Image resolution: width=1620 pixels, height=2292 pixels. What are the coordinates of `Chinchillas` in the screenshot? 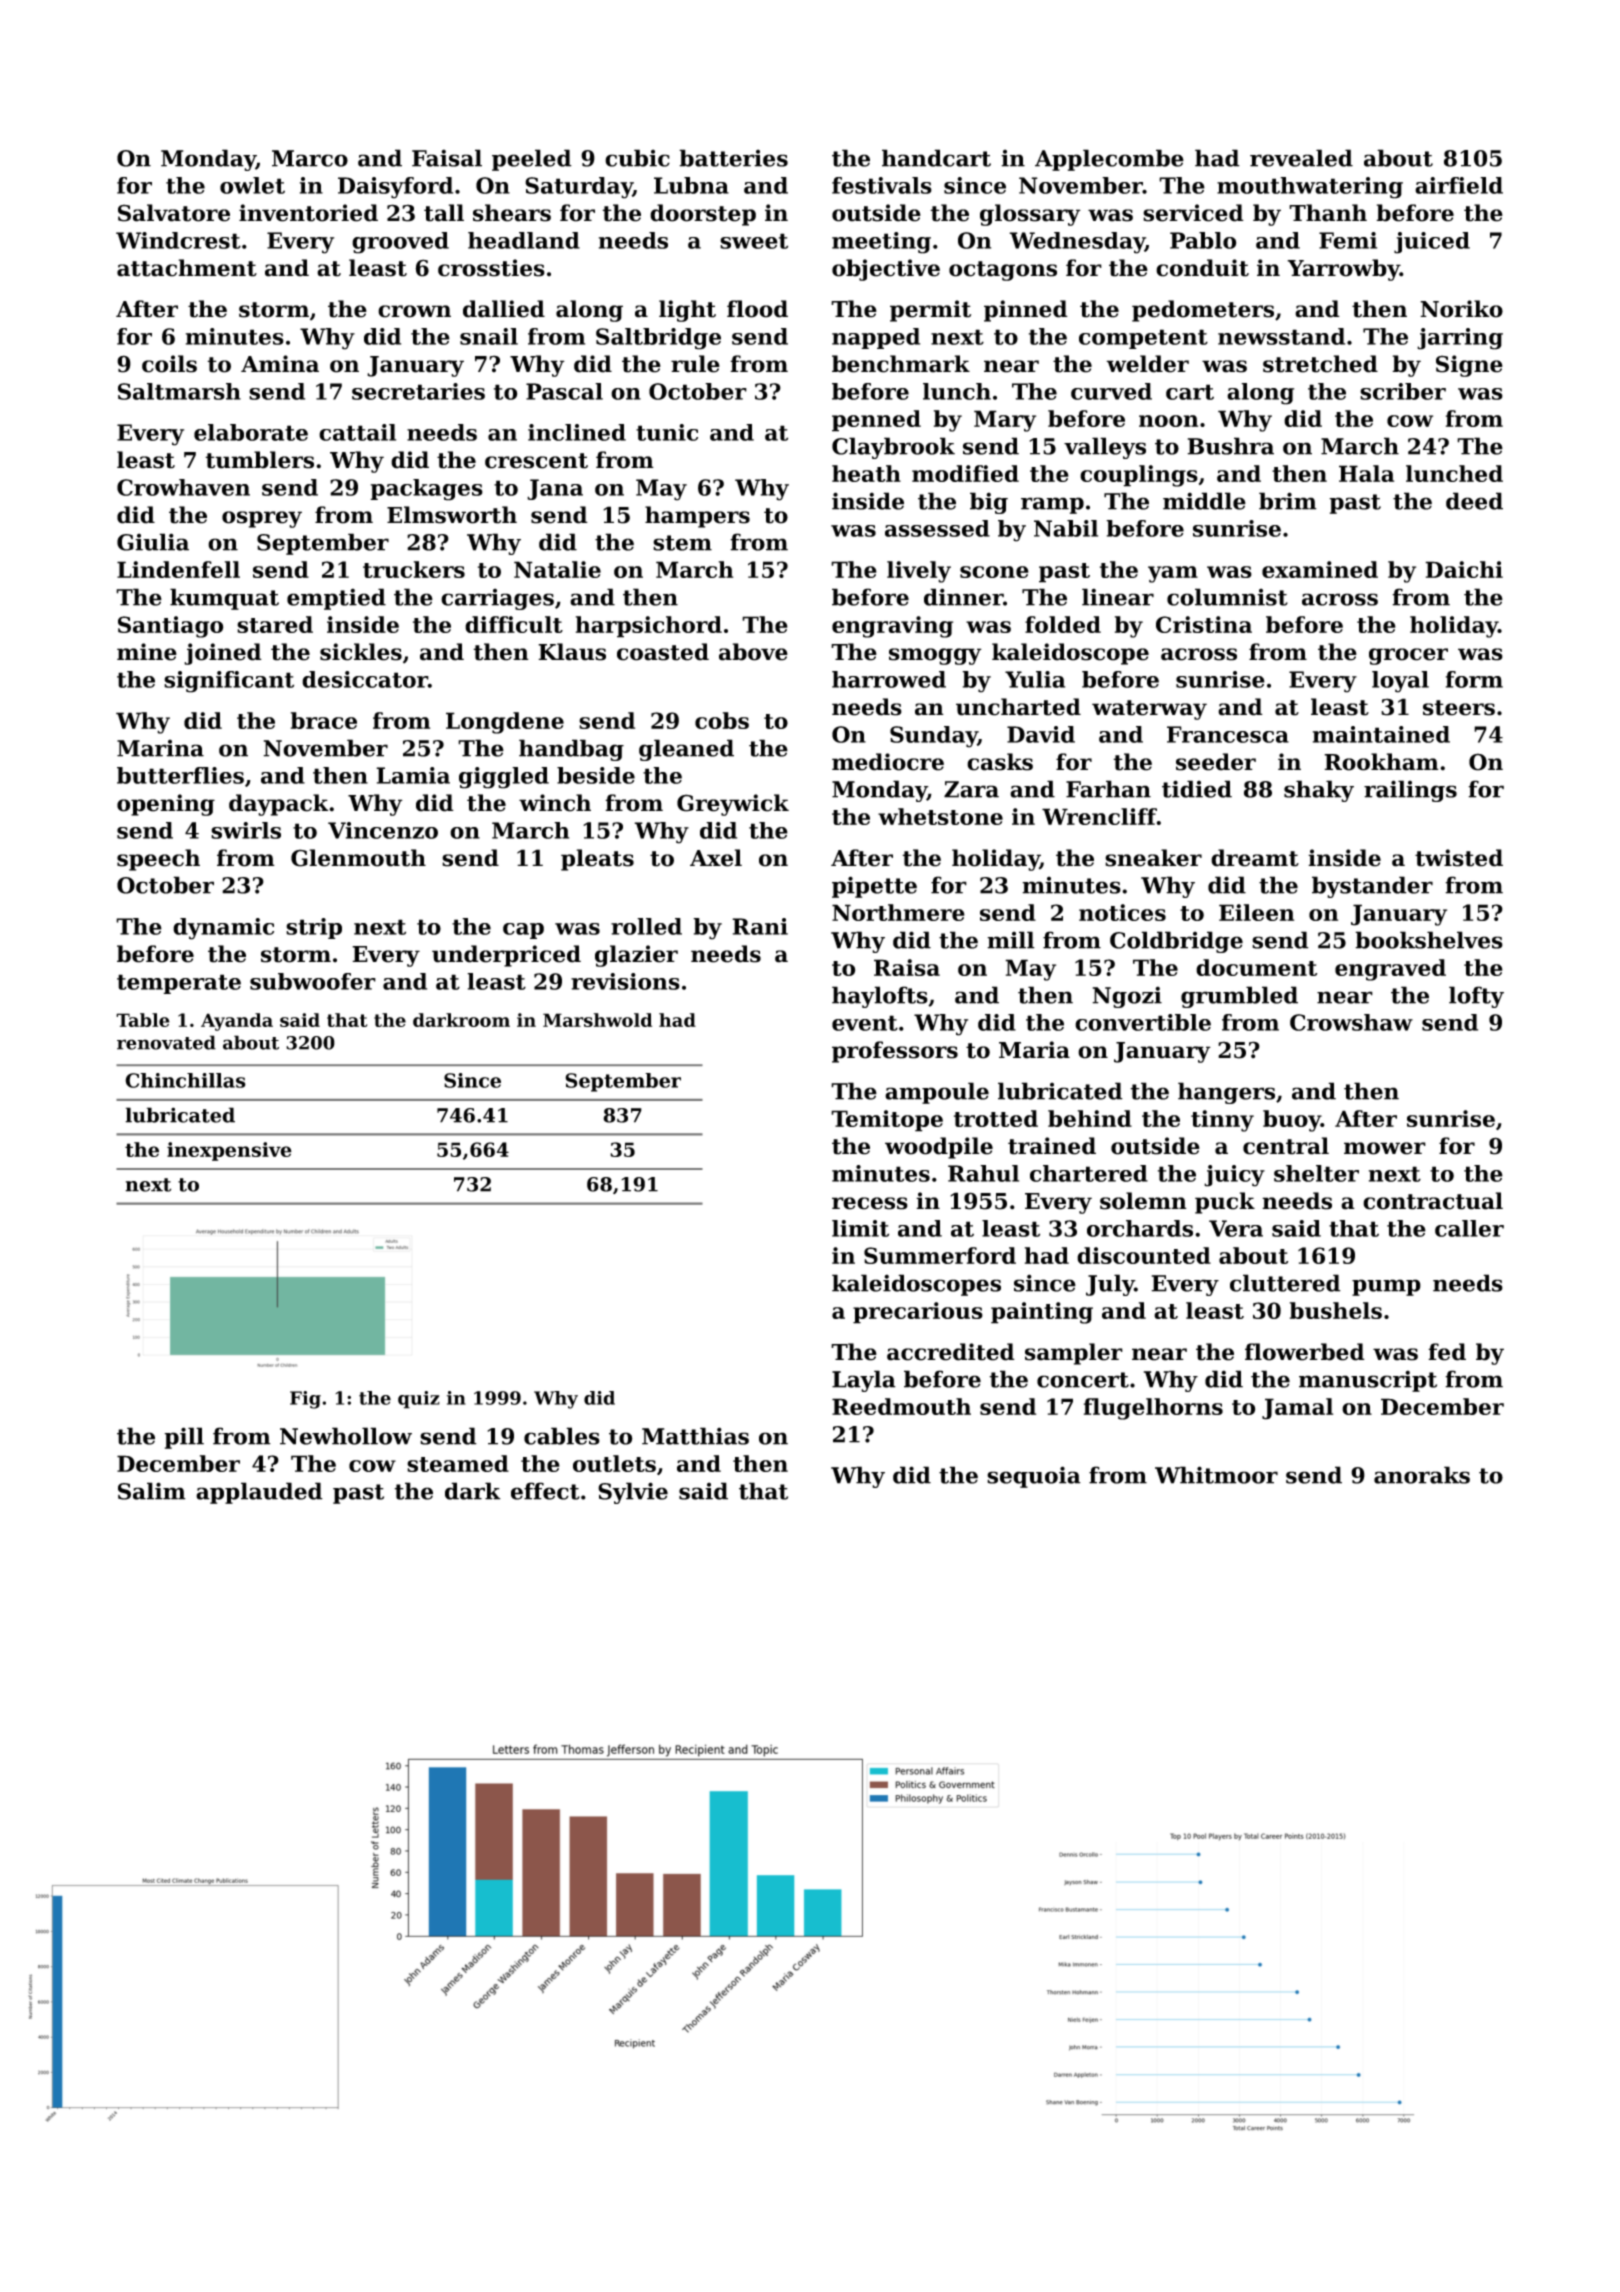 It's located at (185, 1080).
